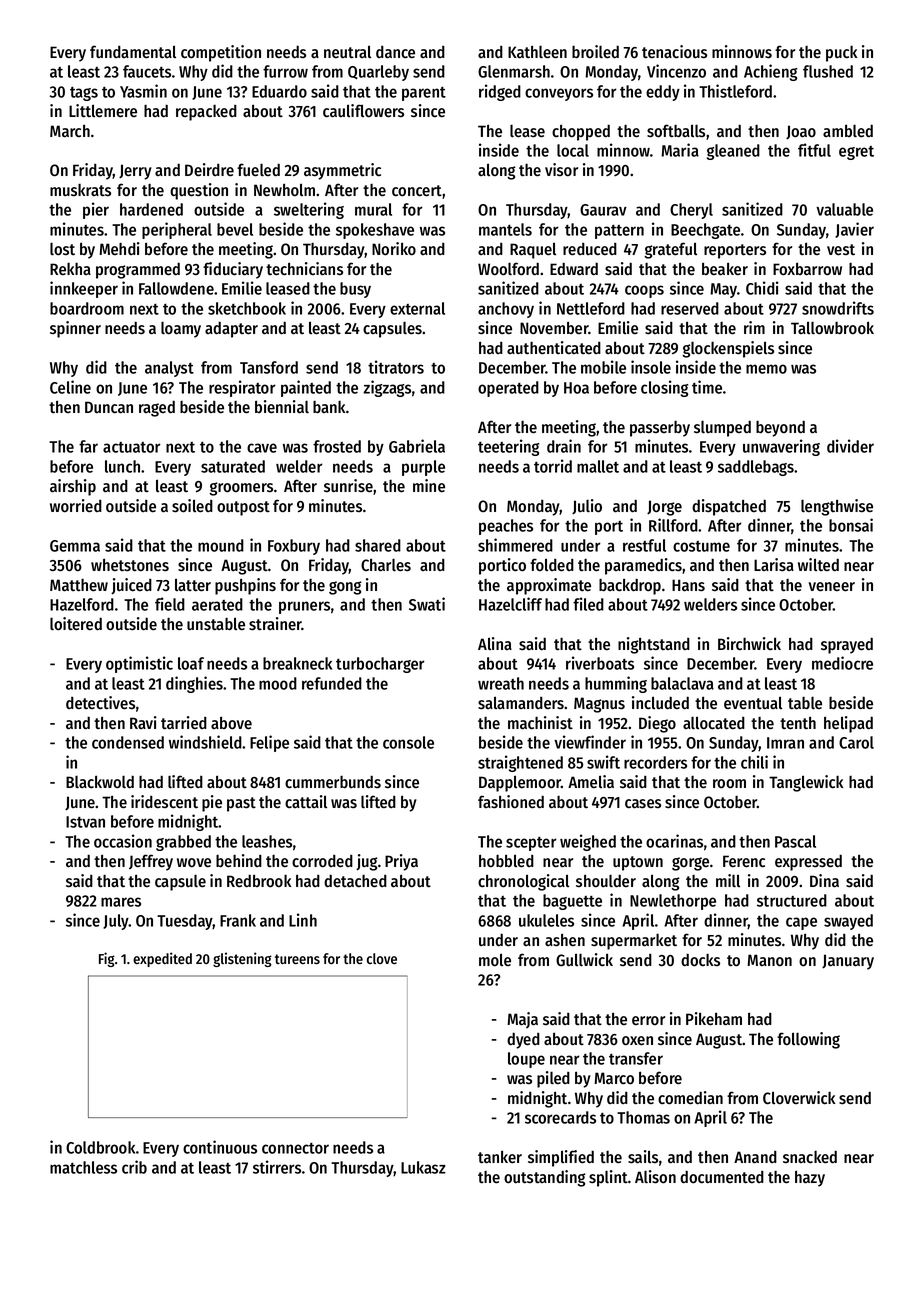 Image resolution: width=924 pixels, height=1308 pixels. Describe the element at coordinates (506, 861) in the document. I see `hobbled` at that location.
